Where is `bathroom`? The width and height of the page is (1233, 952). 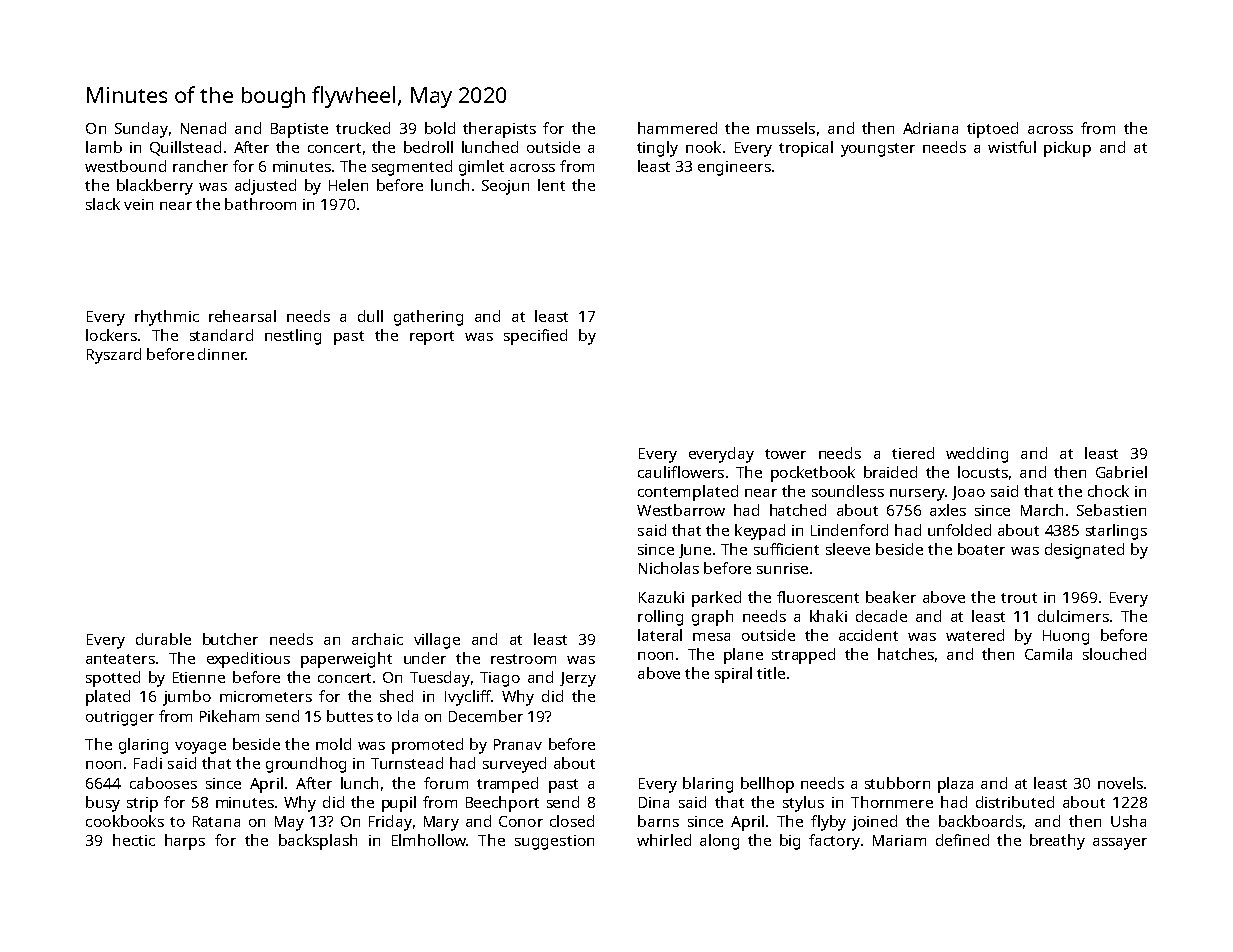 bathroom is located at coordinates (260, 204).
